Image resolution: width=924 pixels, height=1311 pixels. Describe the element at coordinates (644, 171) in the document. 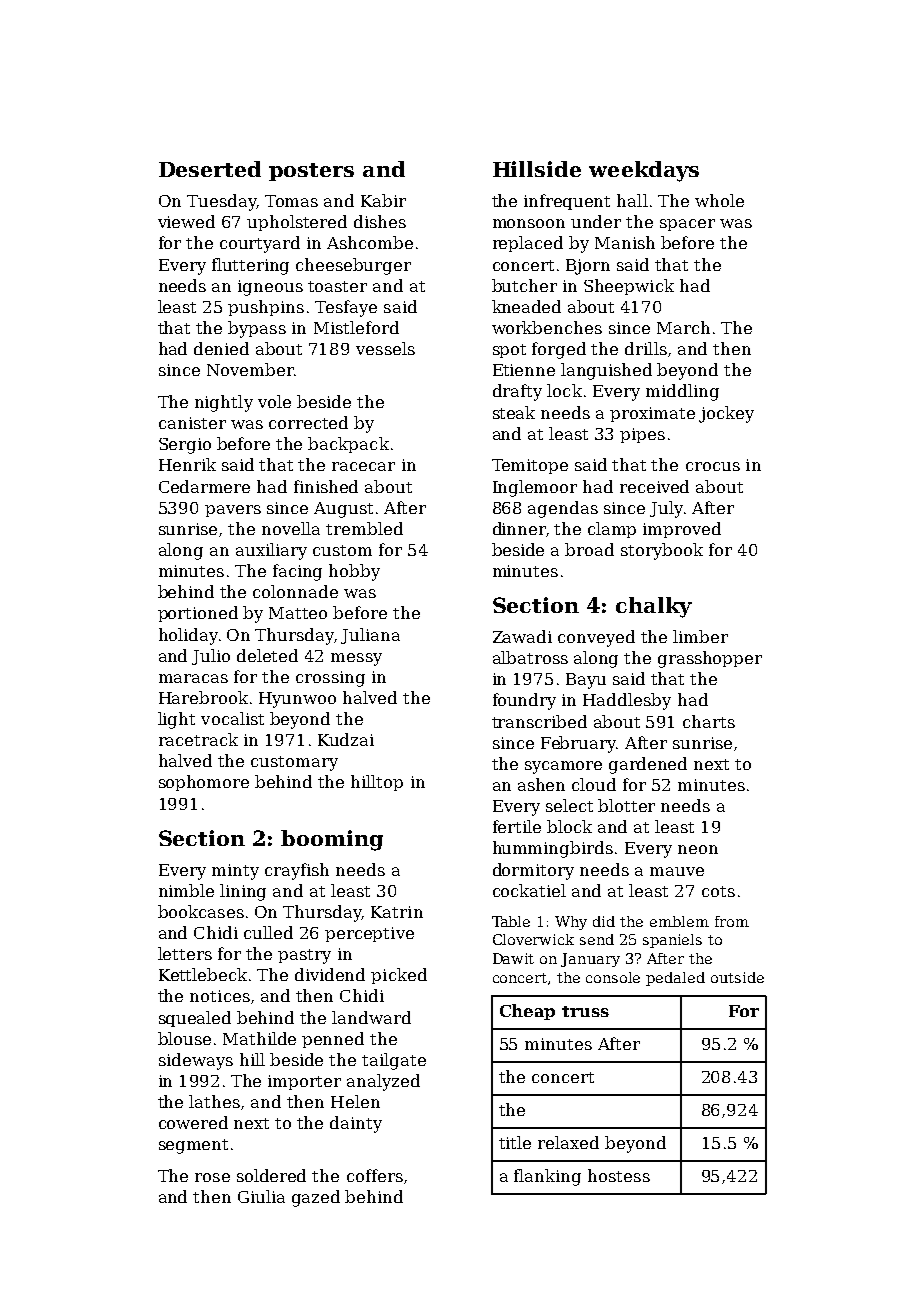

I see `weekdays` at that location.
